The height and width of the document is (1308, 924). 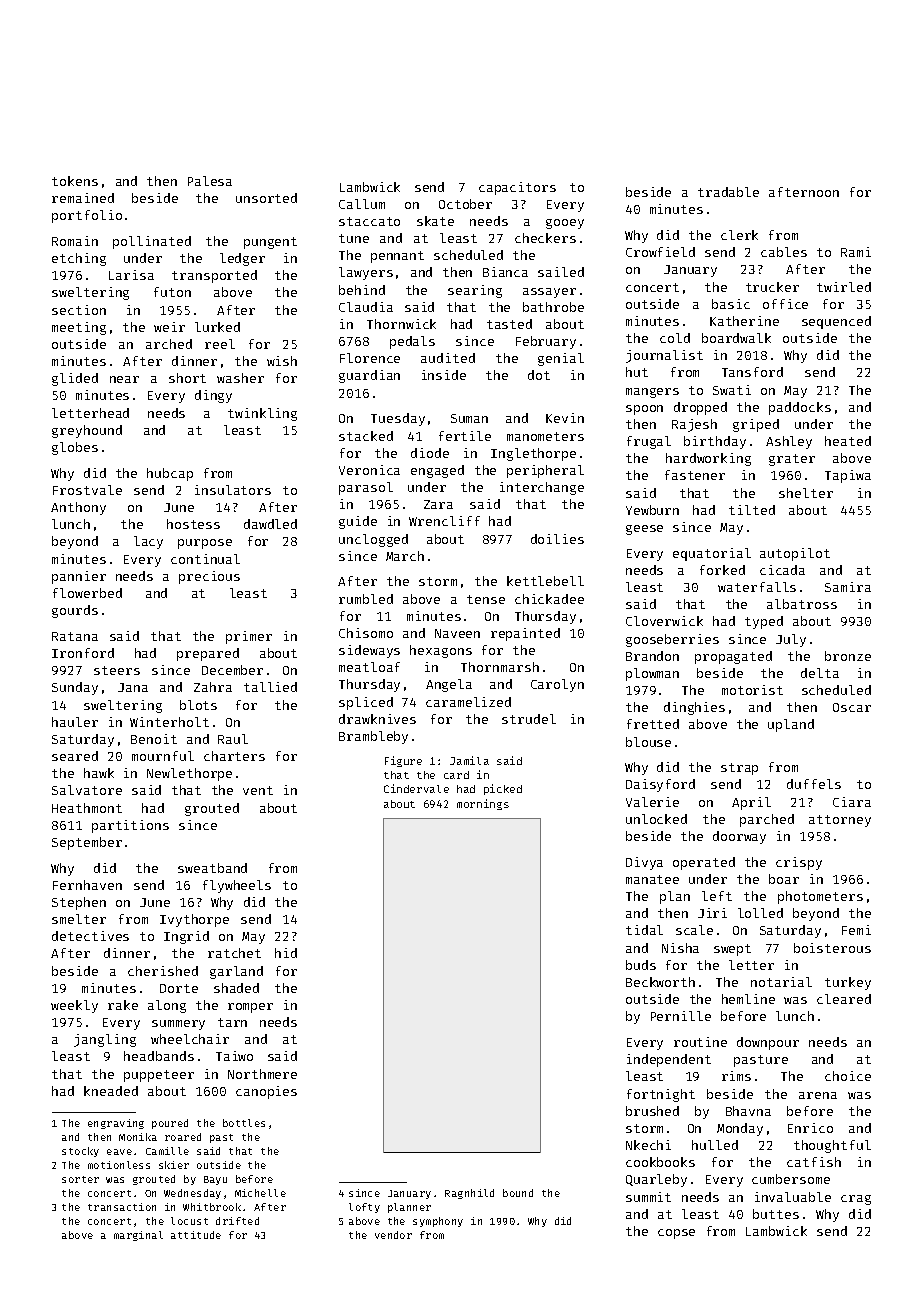 What do you see at coordinates (517, 188) in the document?
I see `capacitors` at bounding box center [517, 188].
